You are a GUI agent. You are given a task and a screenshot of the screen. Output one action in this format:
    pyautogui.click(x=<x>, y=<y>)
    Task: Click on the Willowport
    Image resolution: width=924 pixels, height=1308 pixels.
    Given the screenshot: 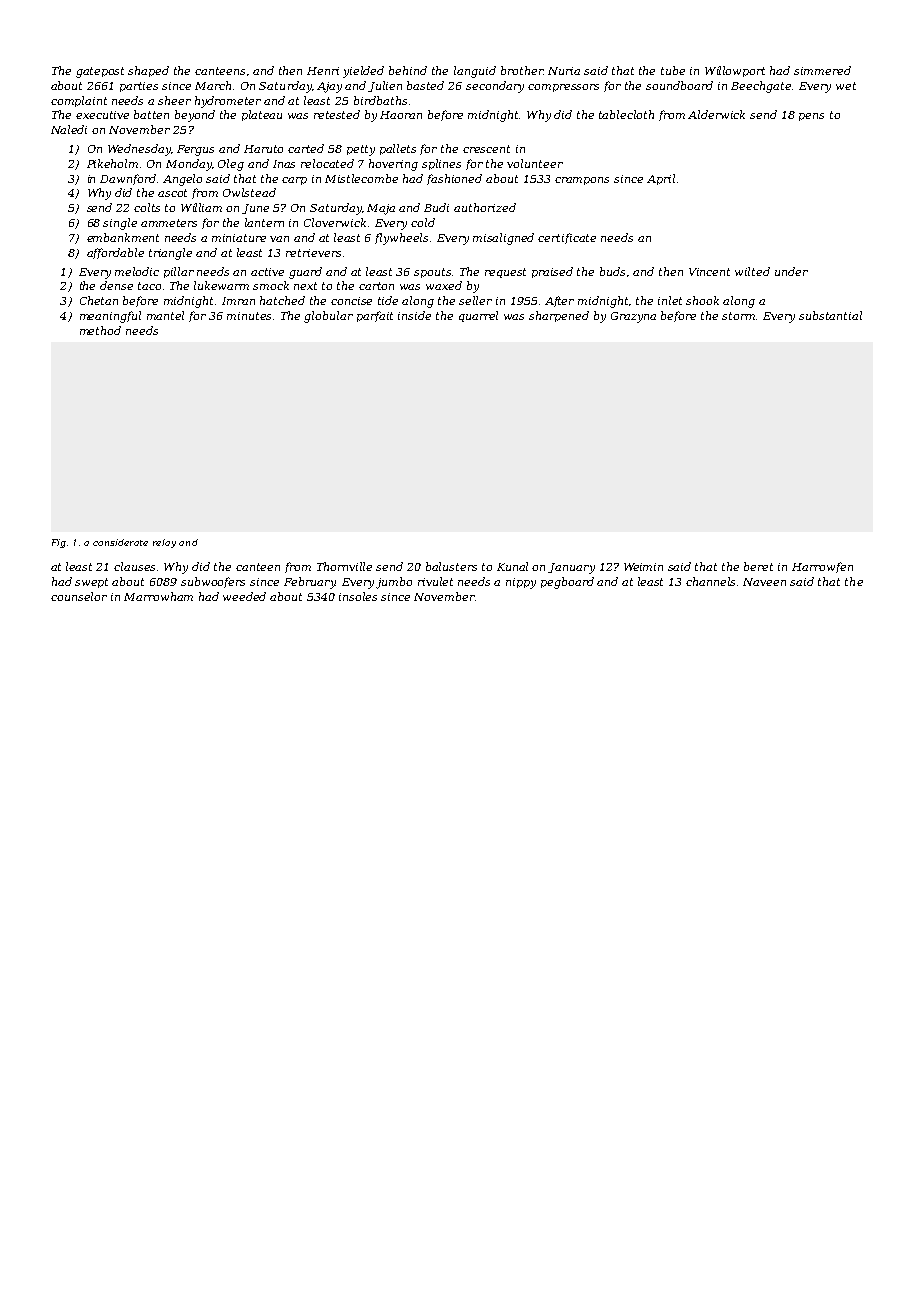 What is the action you would take?
    pyautogui.click(x=735, y=71)
